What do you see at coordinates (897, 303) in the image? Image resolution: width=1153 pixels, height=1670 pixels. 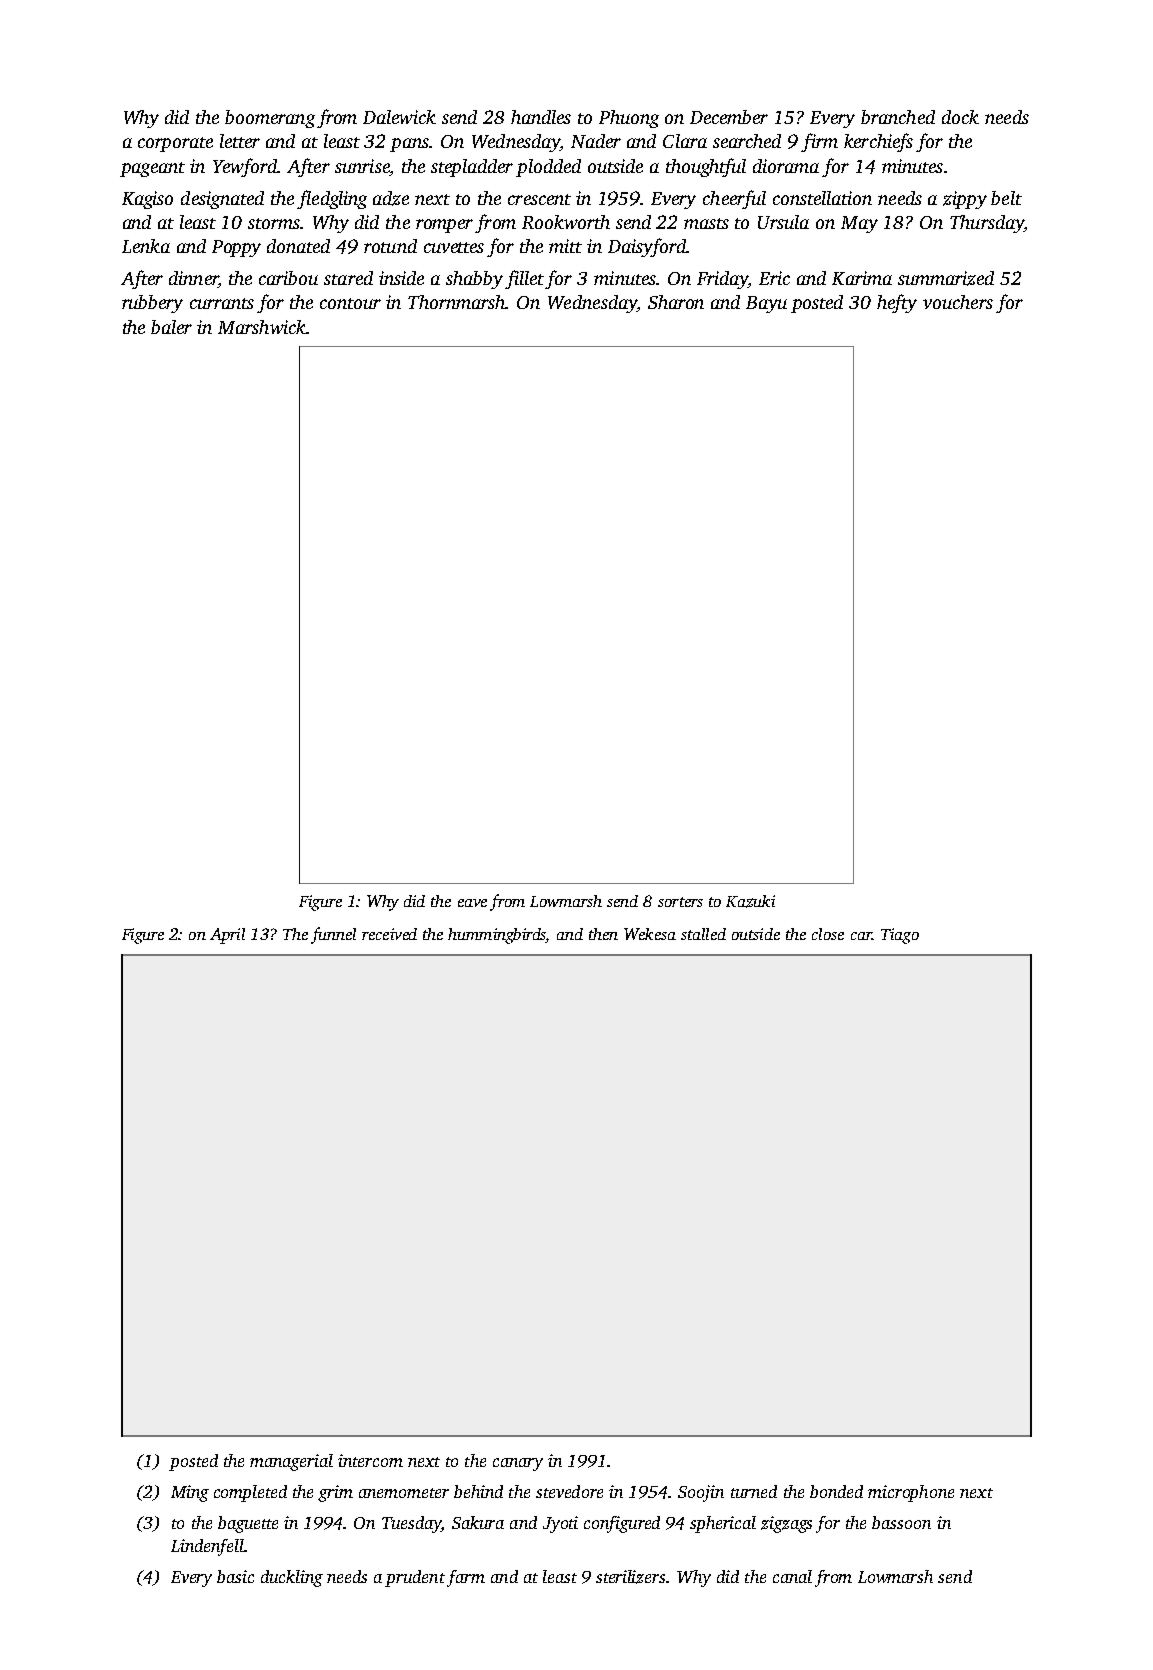 I see `hefty` at bounding box center [897, 303].
